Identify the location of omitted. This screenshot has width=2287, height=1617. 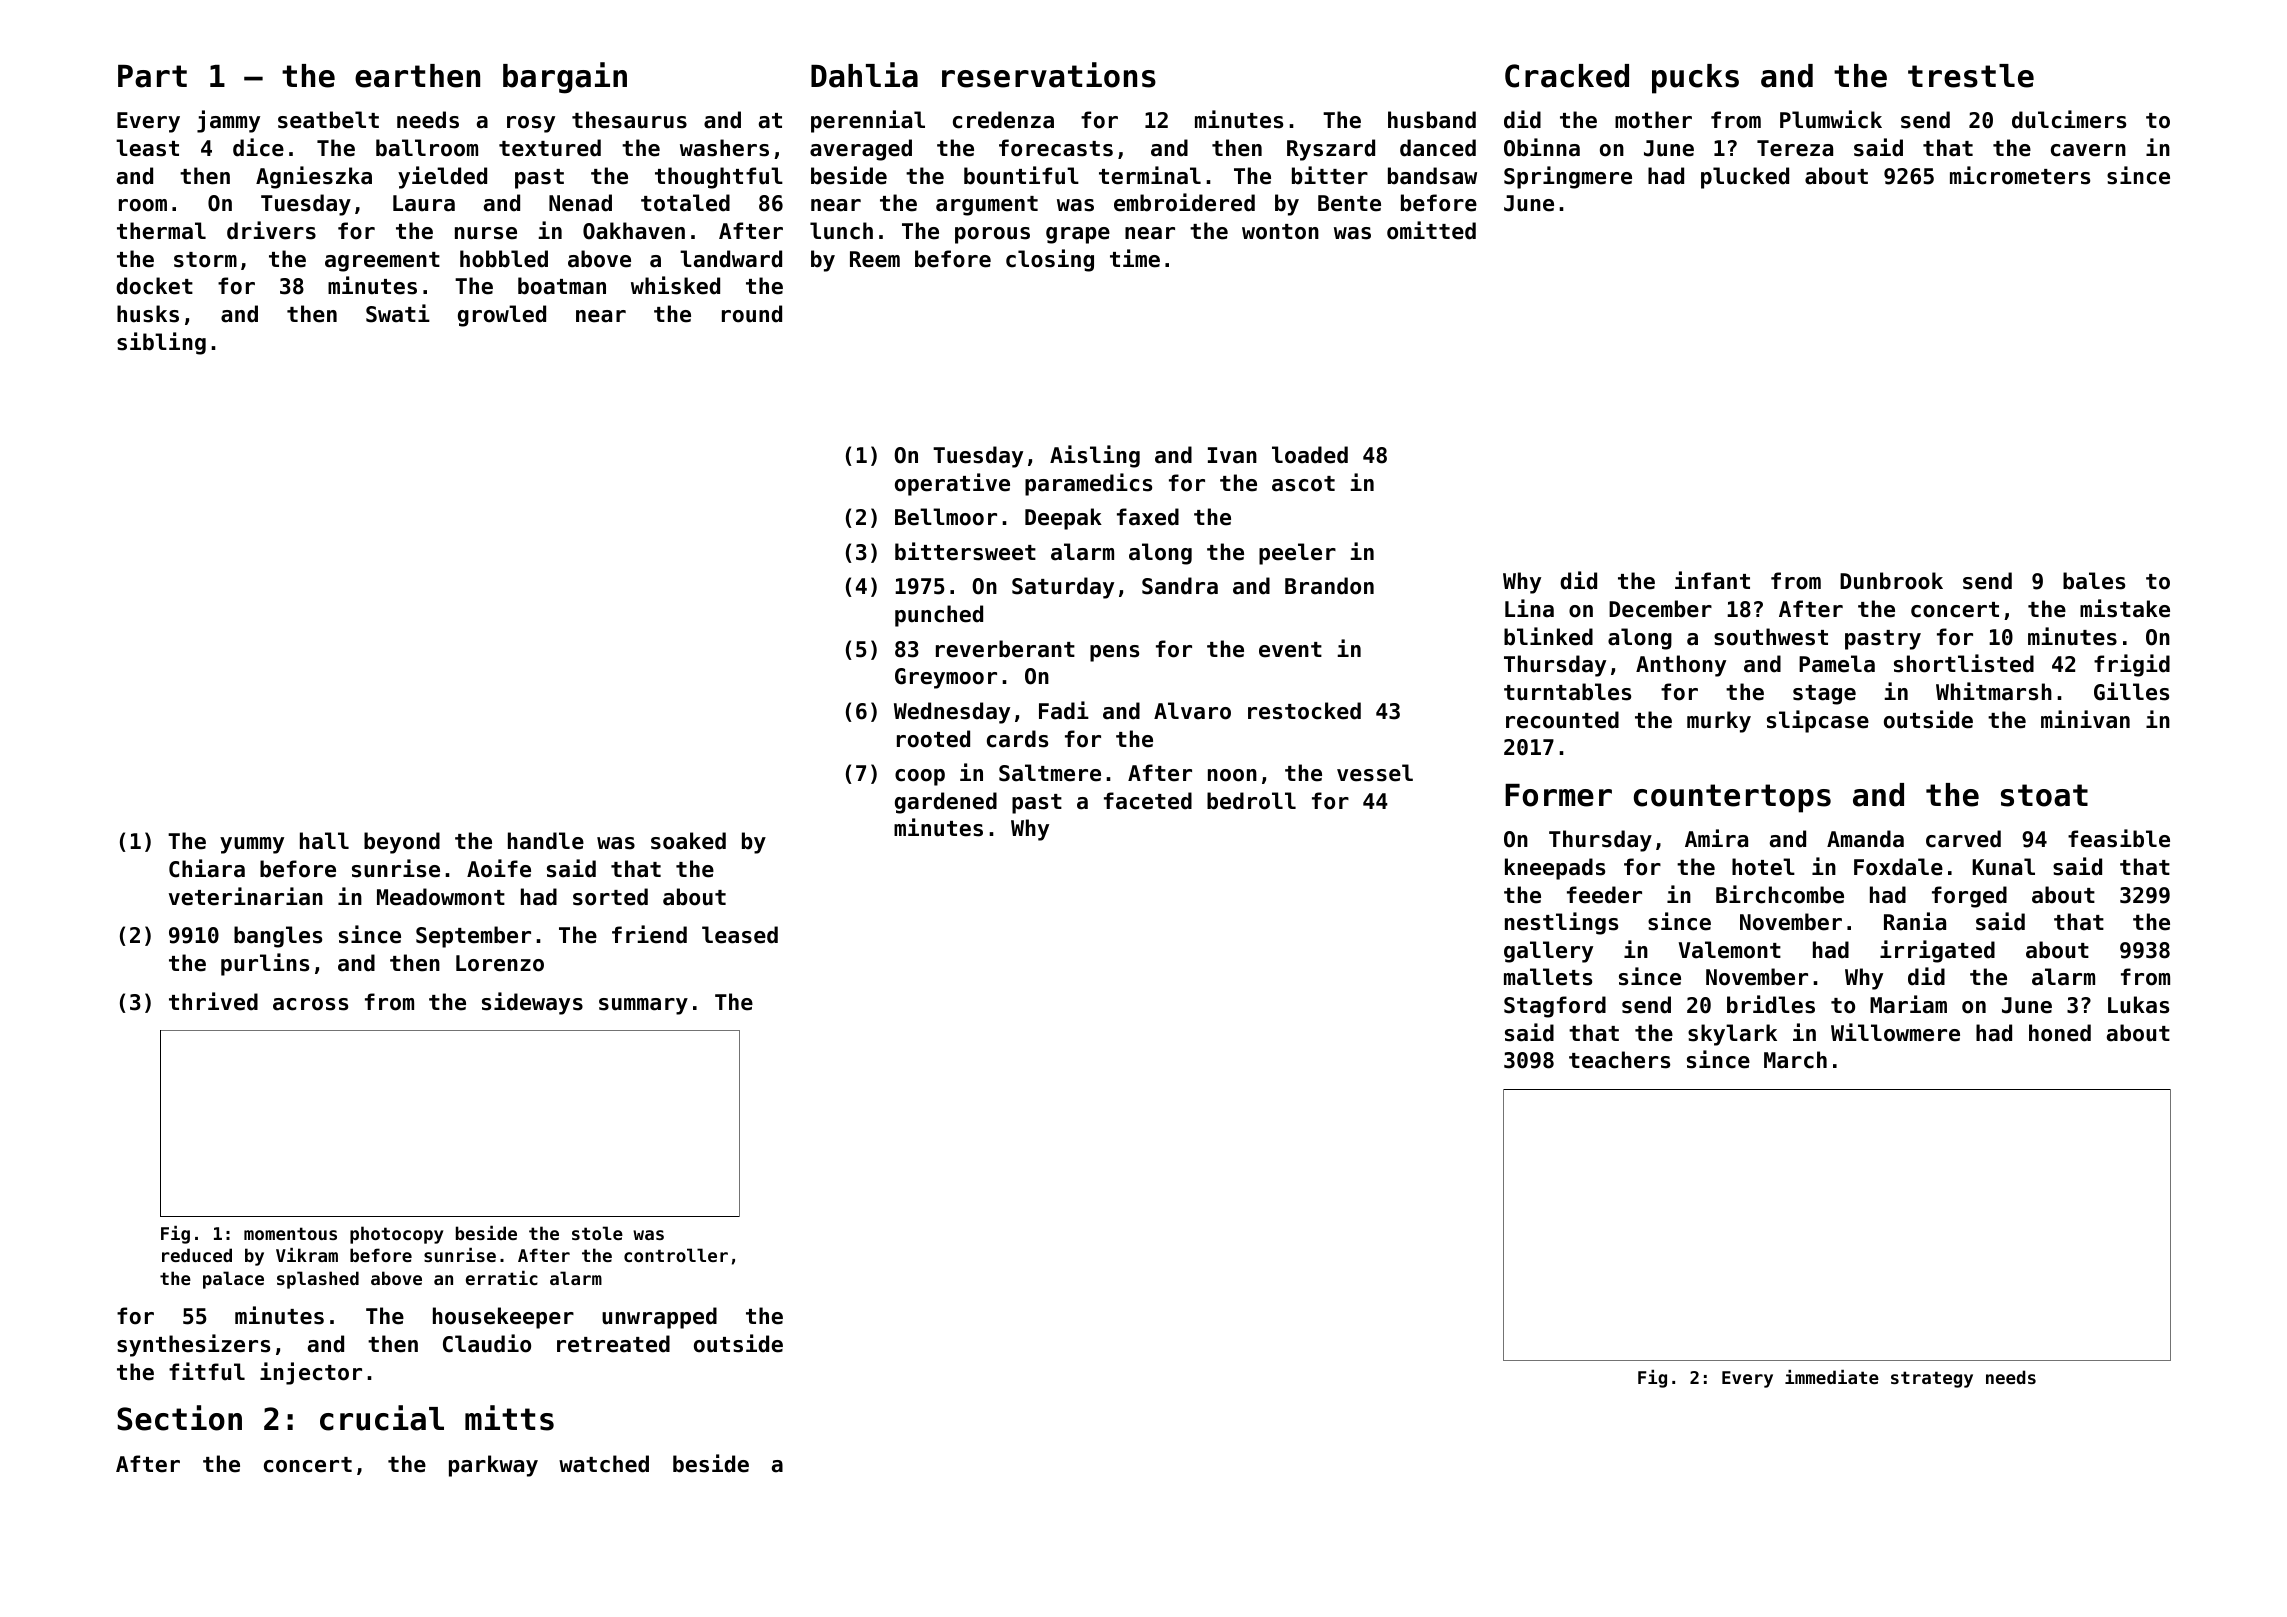
(1431, 230).
